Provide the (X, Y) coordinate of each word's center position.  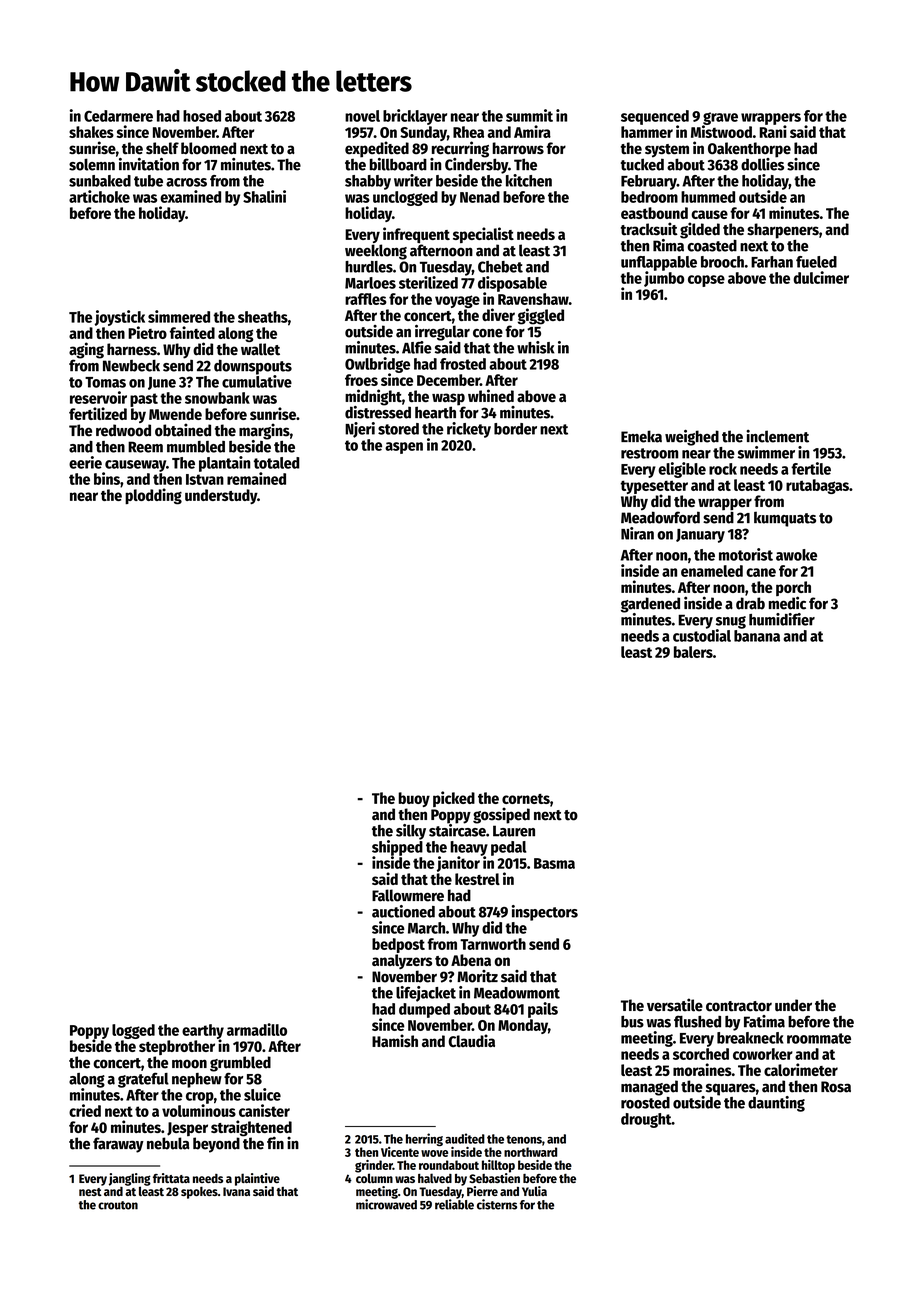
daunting (776, 1104)
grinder (374, 1166)
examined (190, 196)
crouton (118, 1205)
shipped (397, 848)
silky (411, 832)
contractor (739, 1006)
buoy (414, 799)
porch (793, 588)
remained (256, 478)
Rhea (468, 132)
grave (720, 118)
